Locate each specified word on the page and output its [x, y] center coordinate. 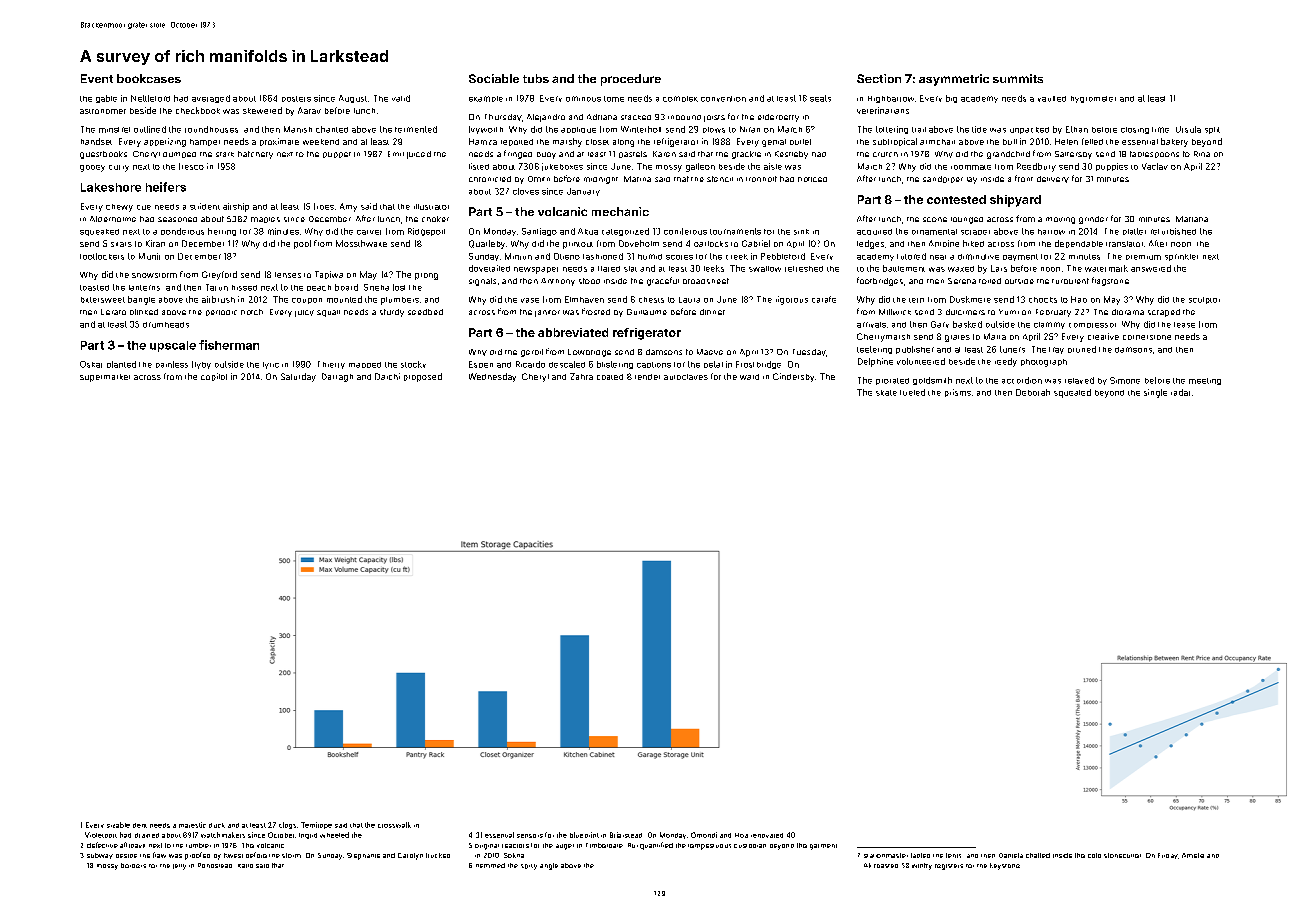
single [1155, 393]
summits [1018, 78]
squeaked [99, 232]
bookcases [149, 78]
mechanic [620, 211]
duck [217, 825]
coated [610, 377]
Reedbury [1036, 167]
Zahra [581, 376]
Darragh [337, 377]
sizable [118, 825]
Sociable [494, 78]
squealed [1072, 393]
